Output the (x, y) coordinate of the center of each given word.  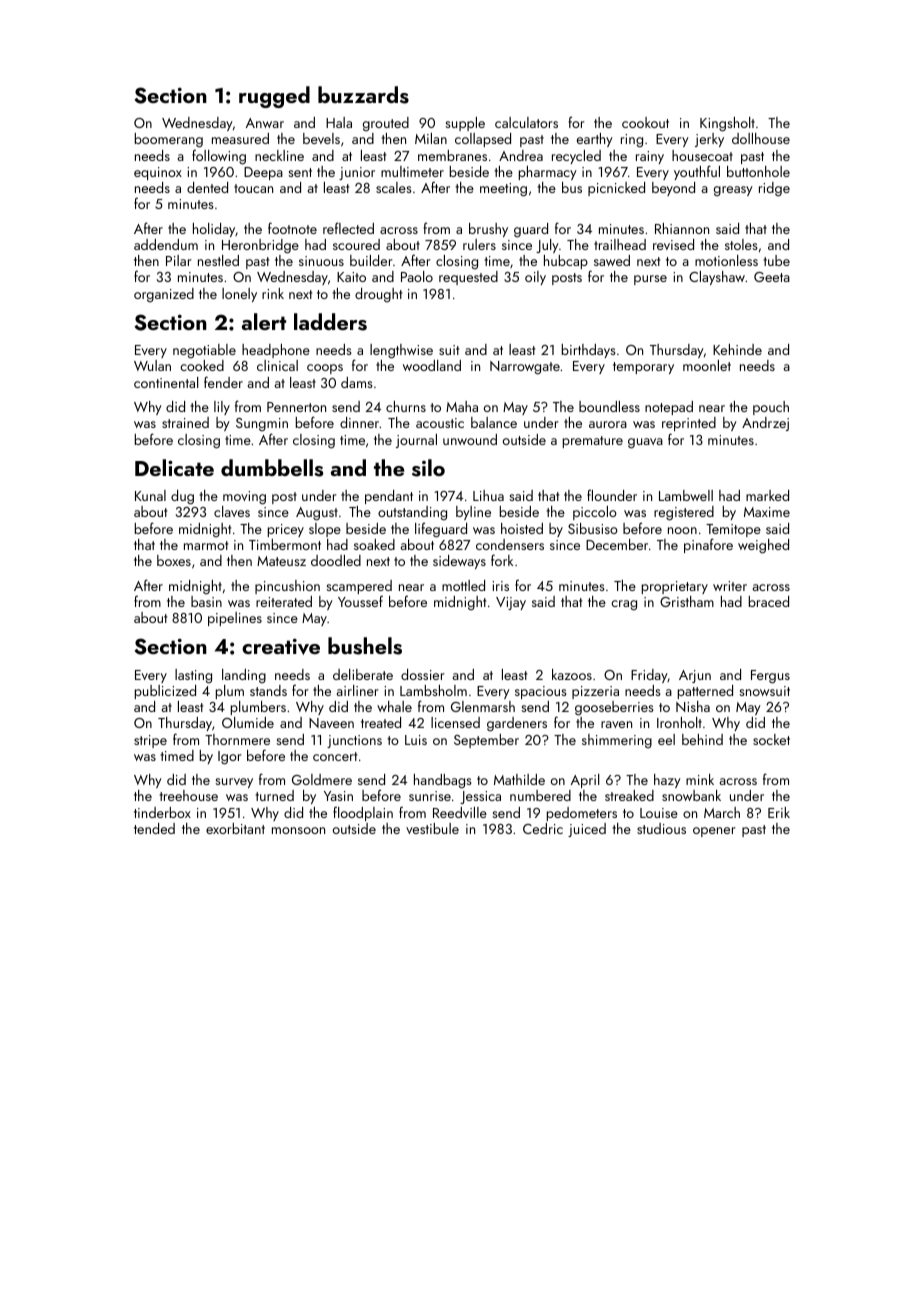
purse (650, 280)
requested (468, 278)
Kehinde (737, 349)
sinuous (321, 261)
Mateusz (281, 561)
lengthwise (401, 351)
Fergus (770, 677)
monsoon (298, 830)
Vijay (511, 603)
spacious (541, 692)
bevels (321, 138)
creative (281, 646)
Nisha (693, 706)
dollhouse (761, 138)
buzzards (363, 95)
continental (166, 382)
